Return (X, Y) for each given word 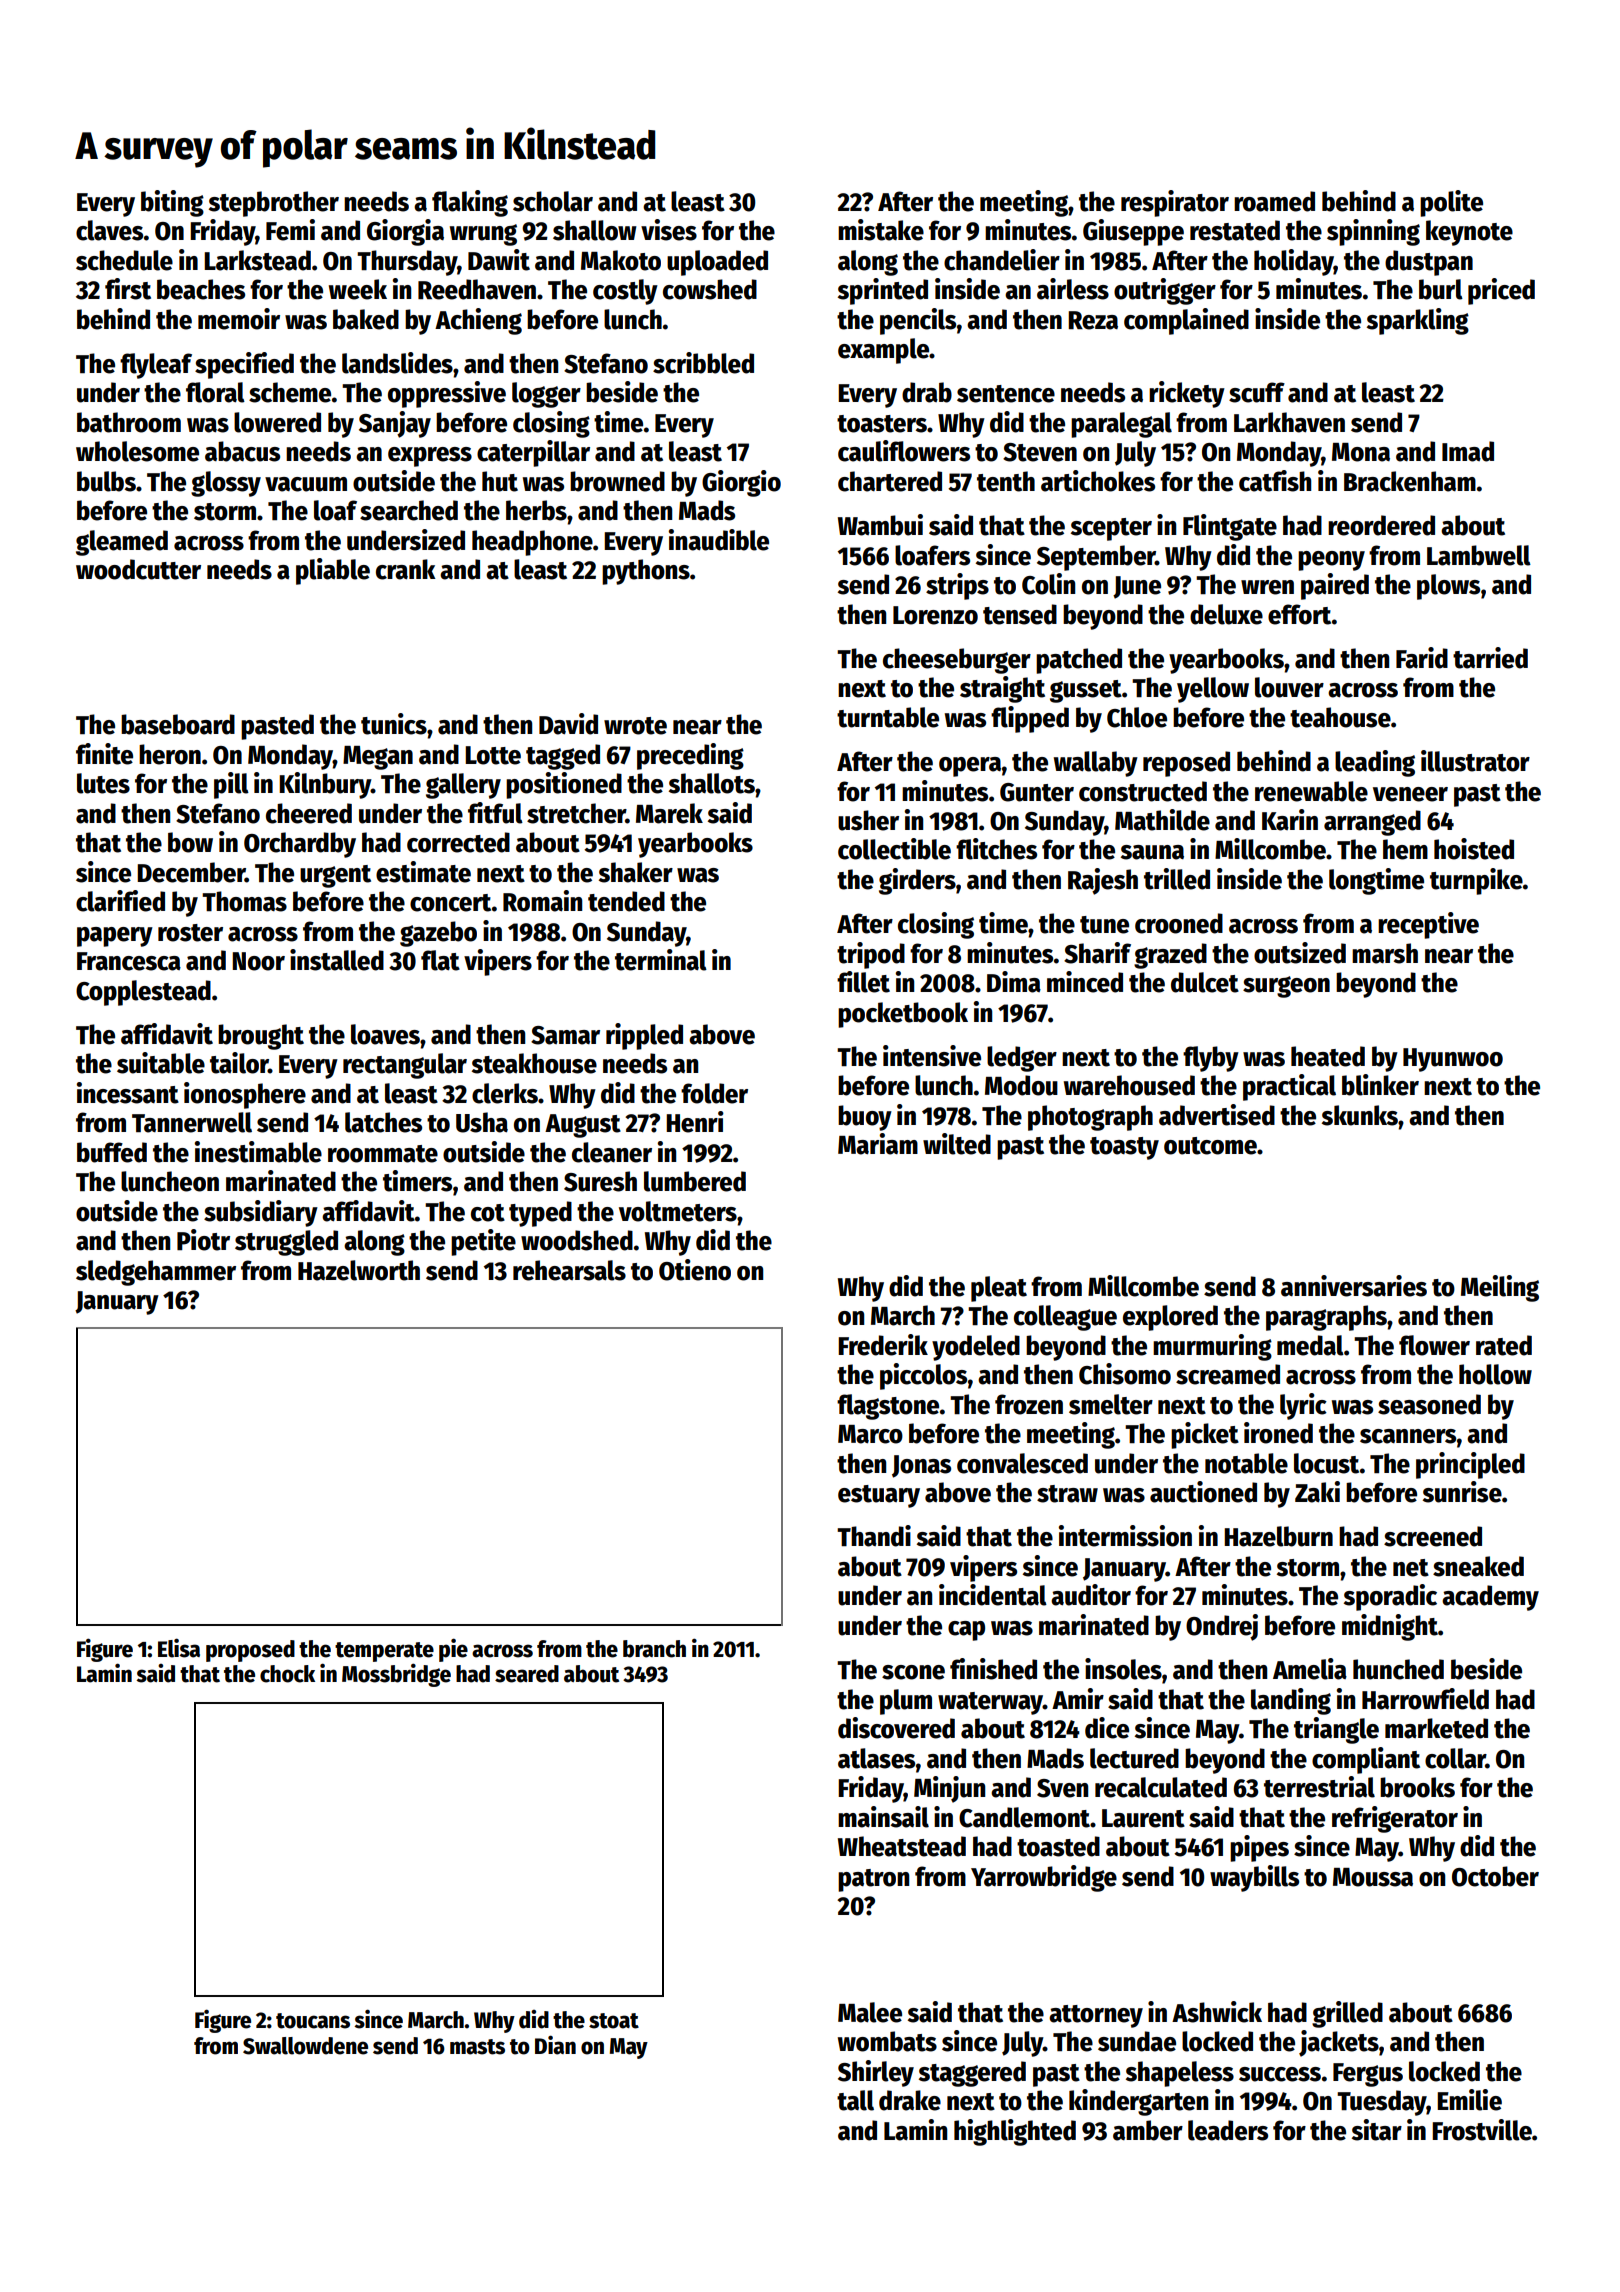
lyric (1303, 1406)
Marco (870, 1434)
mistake (881, 230)
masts (477, 2047)
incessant (128, 1093)
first (128, 289)
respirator (1175, 203)
